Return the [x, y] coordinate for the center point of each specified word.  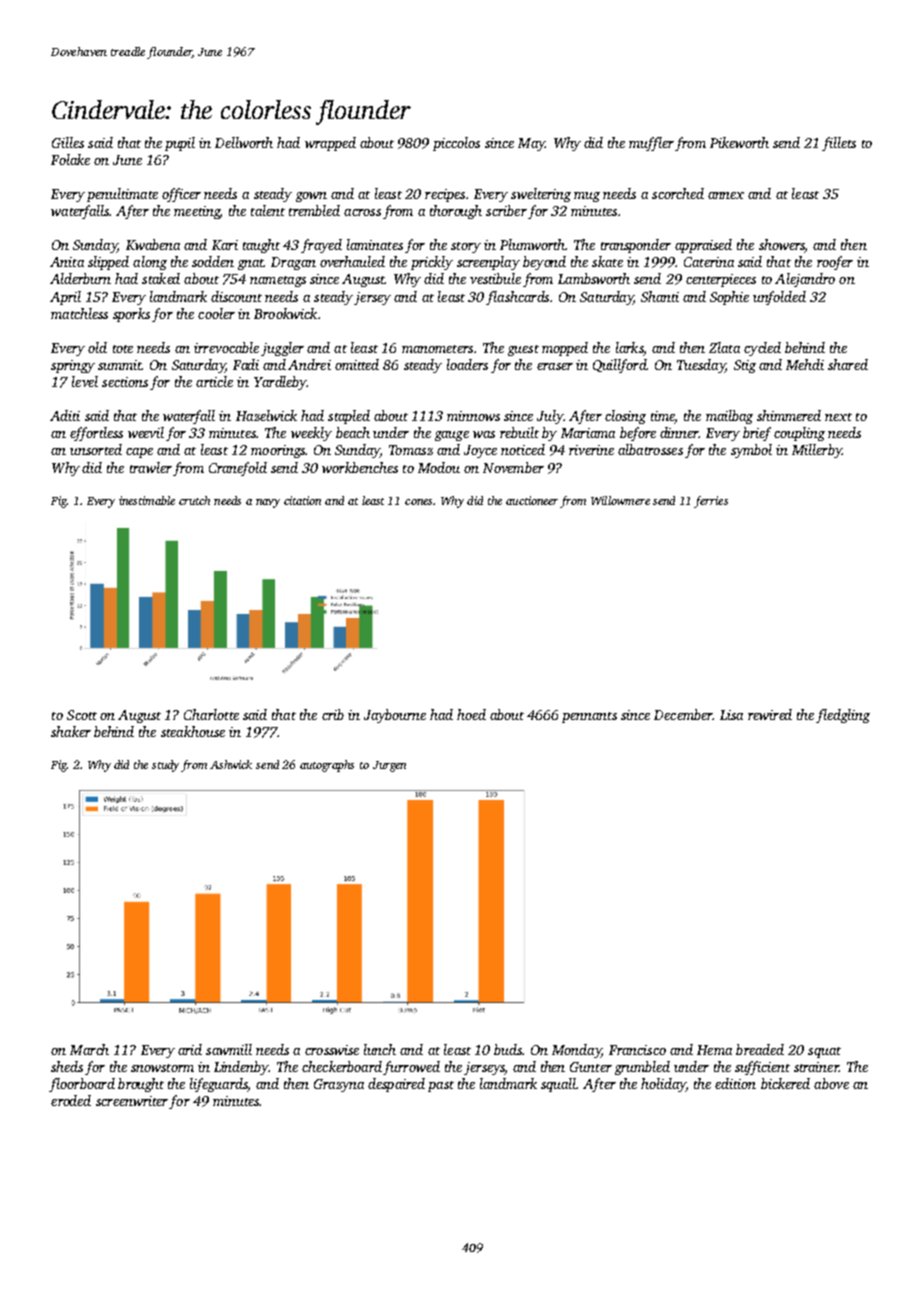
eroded [71, 1100]
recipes [445, 195]
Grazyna [339, 1085]
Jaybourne [395, 716]
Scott [82, 715]
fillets [839, 144]
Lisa [731, 715]
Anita [67, 262]
